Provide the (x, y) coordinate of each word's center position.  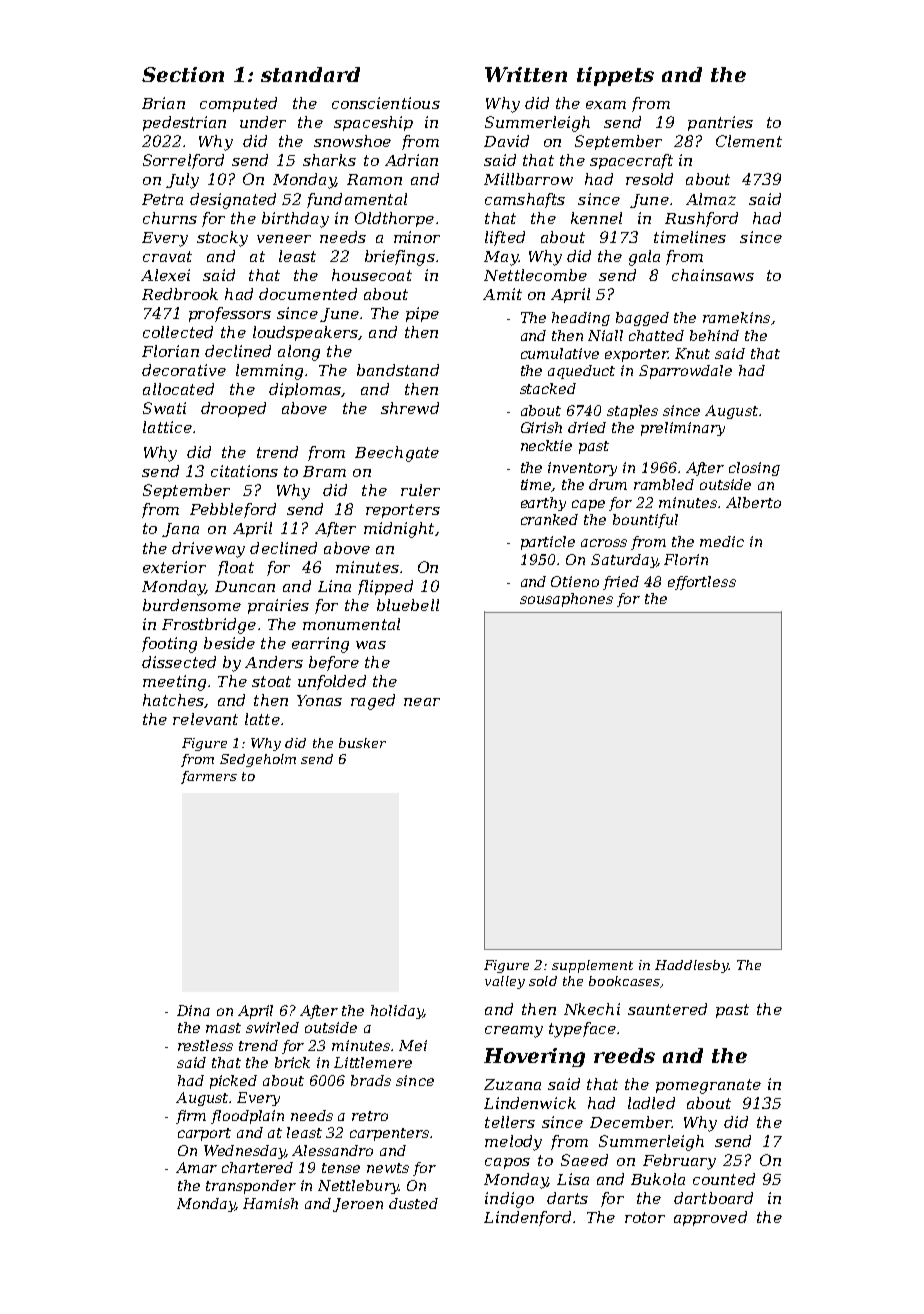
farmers (209, 777)
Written (526, 74)
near (422, 702)
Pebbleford (233, 510)
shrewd (410, 408)
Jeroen (358, 1205)
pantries (720, 123)
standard (310, 74)
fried (621, 583)
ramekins (736, 317)
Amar (196, 1167)
